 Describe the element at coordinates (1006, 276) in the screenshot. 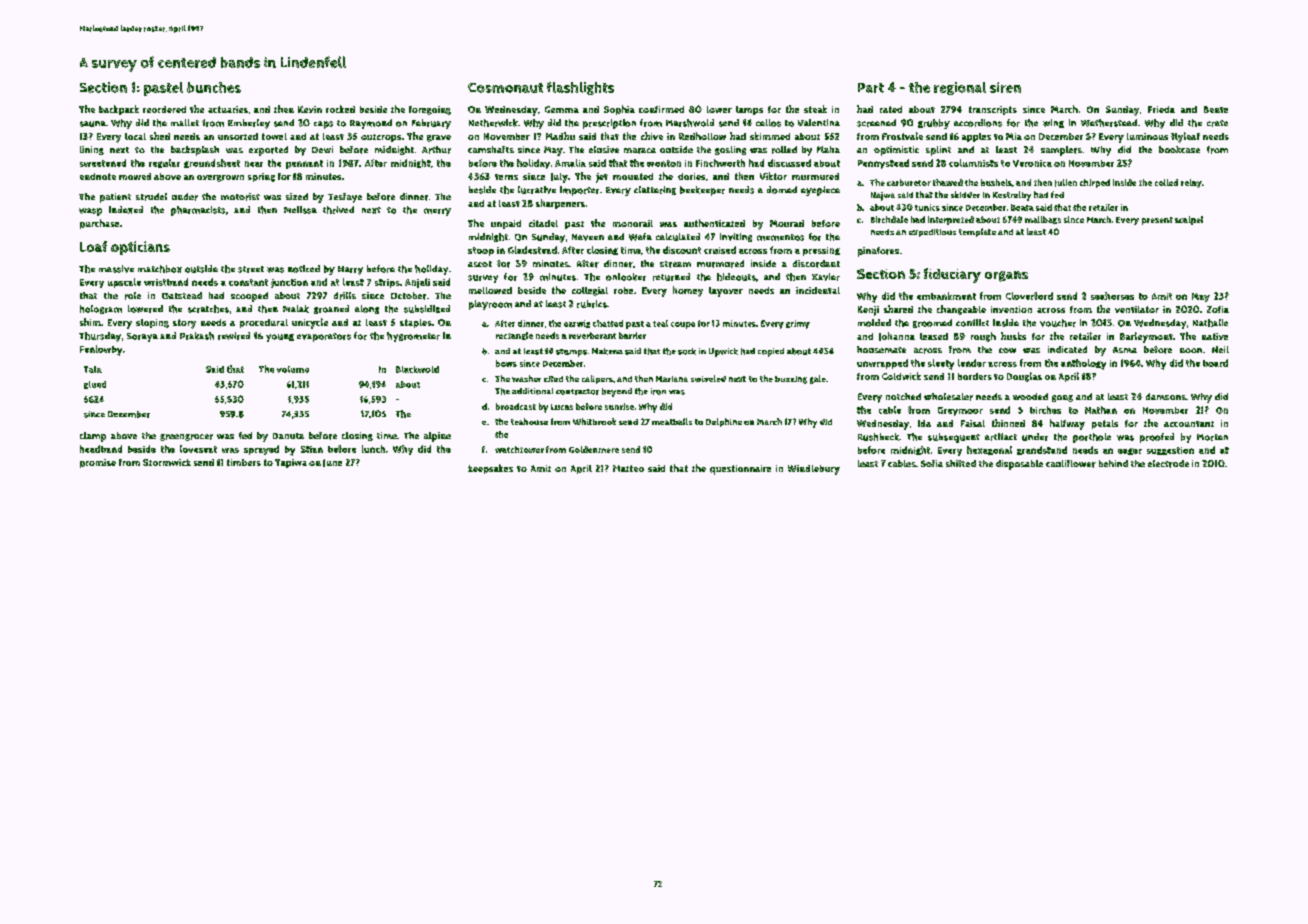

I see `organs` at that location.
